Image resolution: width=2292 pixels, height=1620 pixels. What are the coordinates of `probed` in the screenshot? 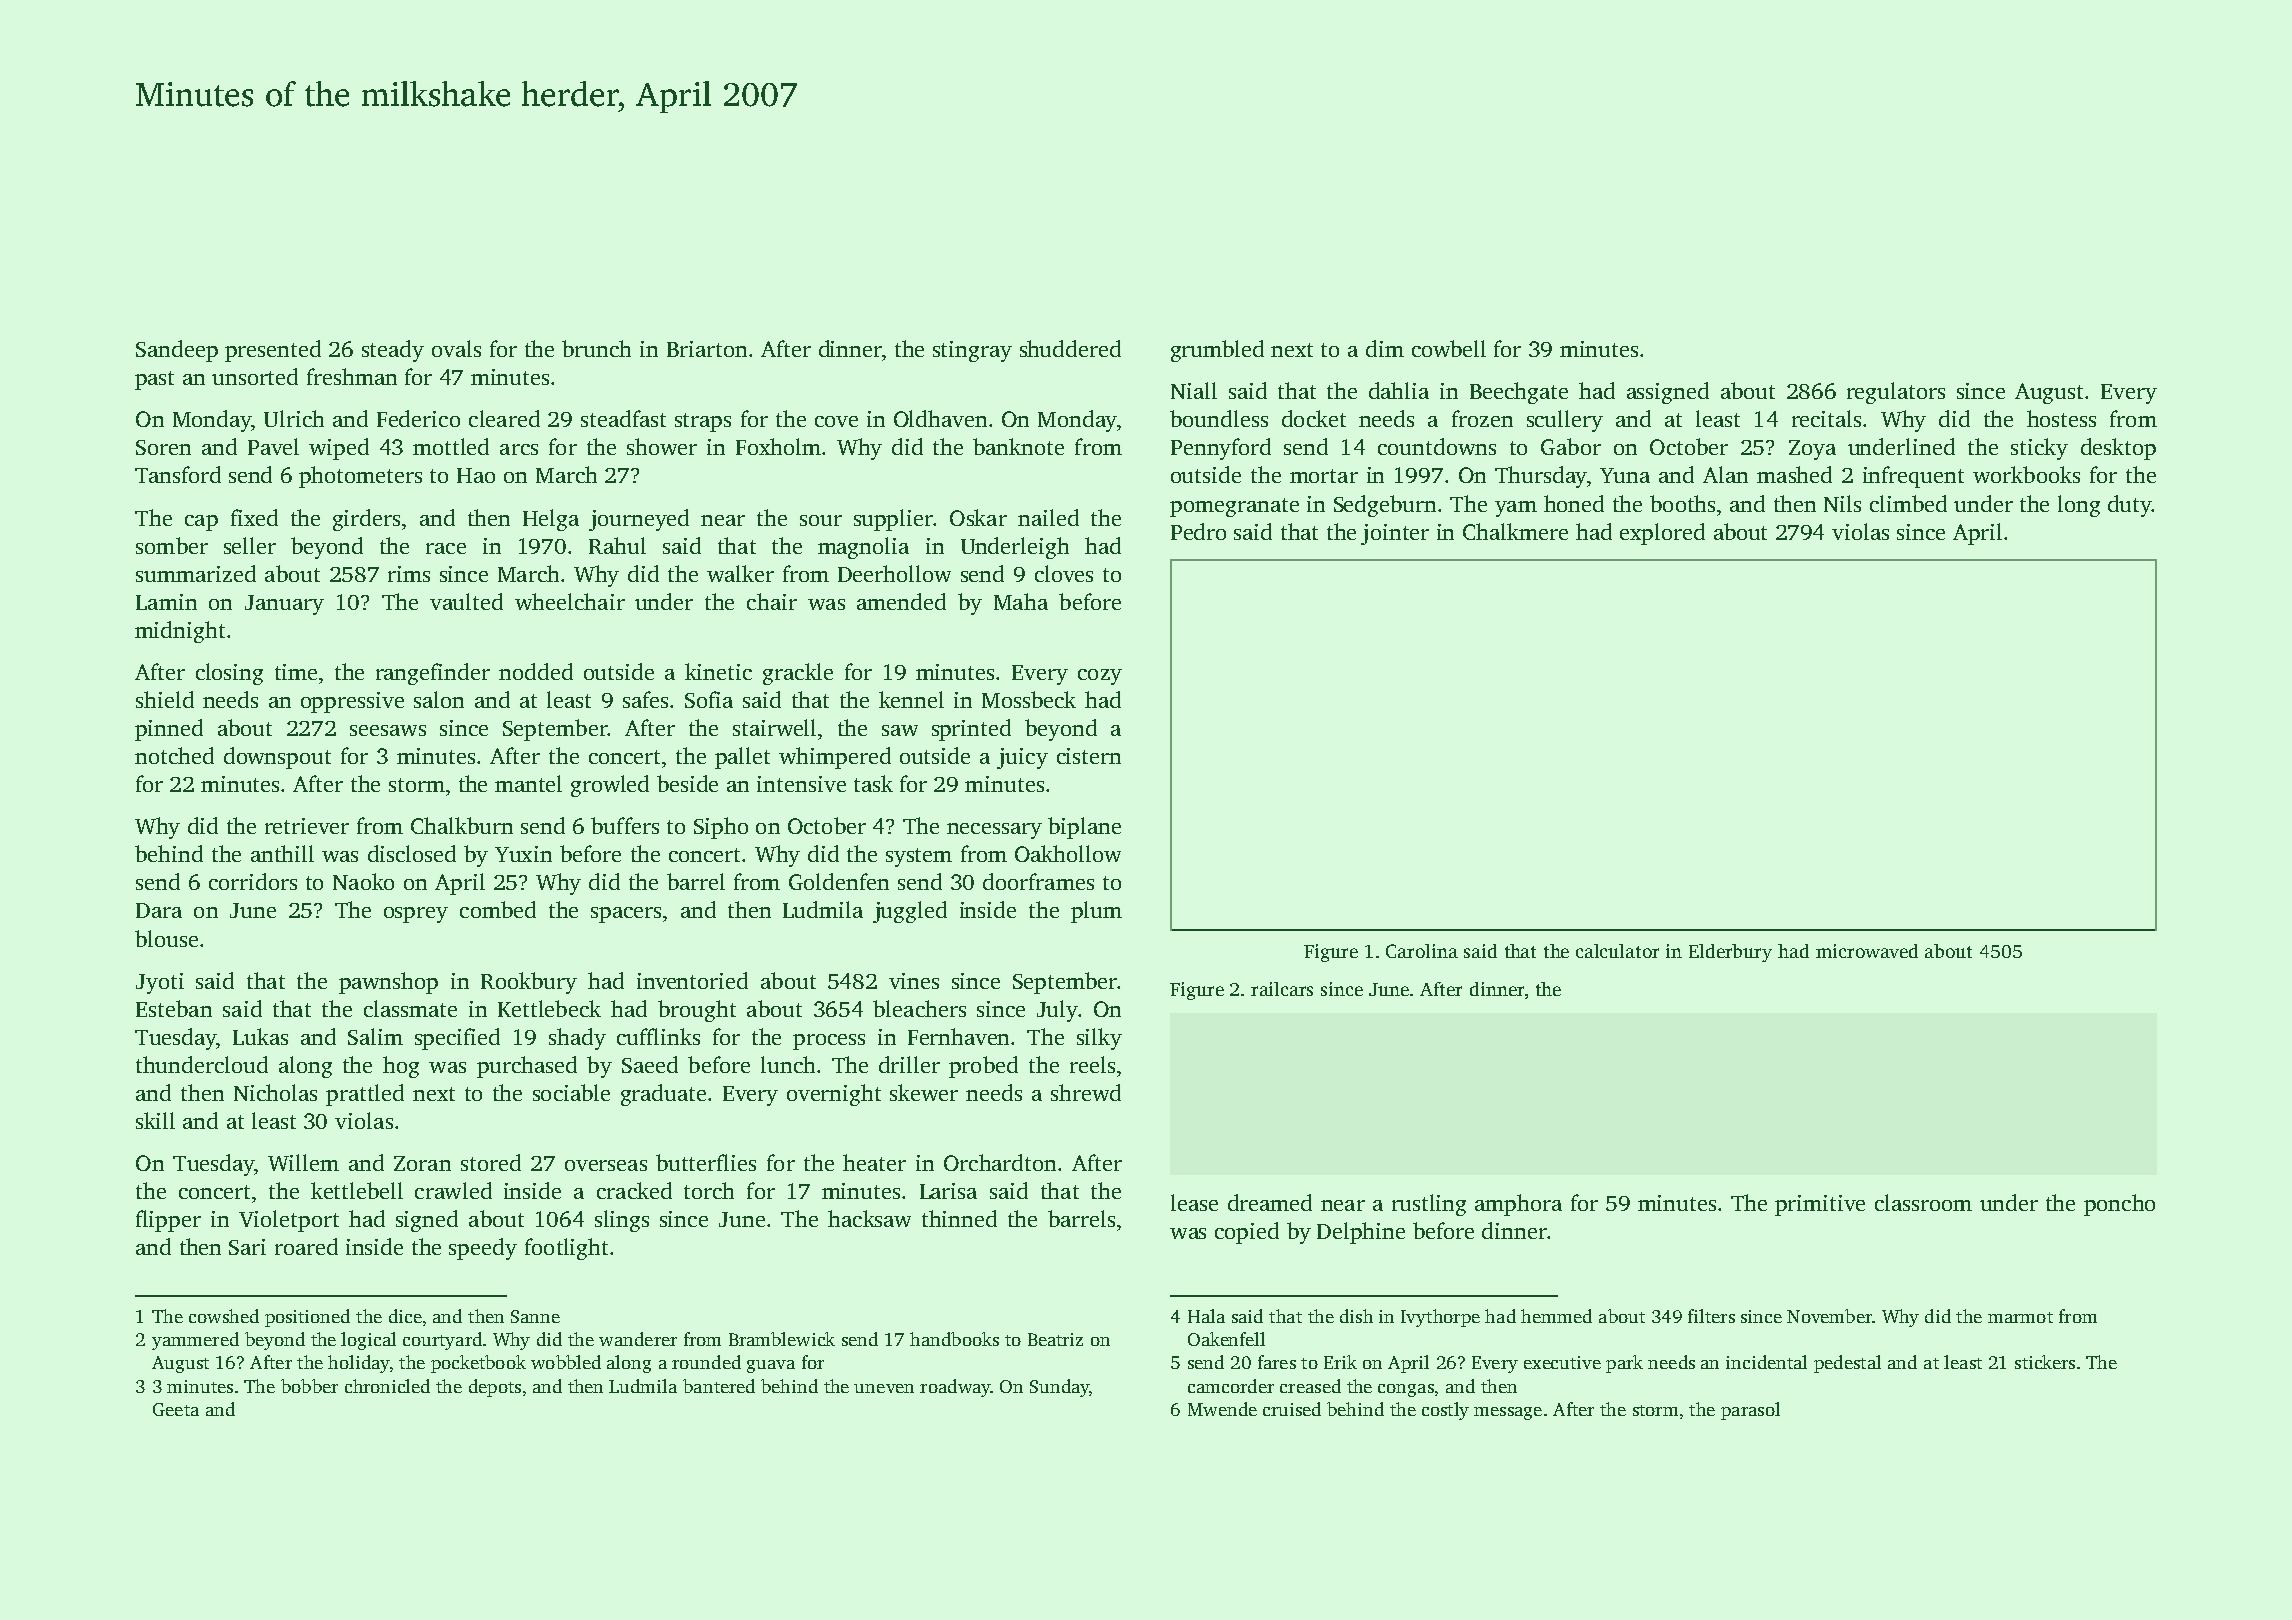 It's located at (983, 1067).
